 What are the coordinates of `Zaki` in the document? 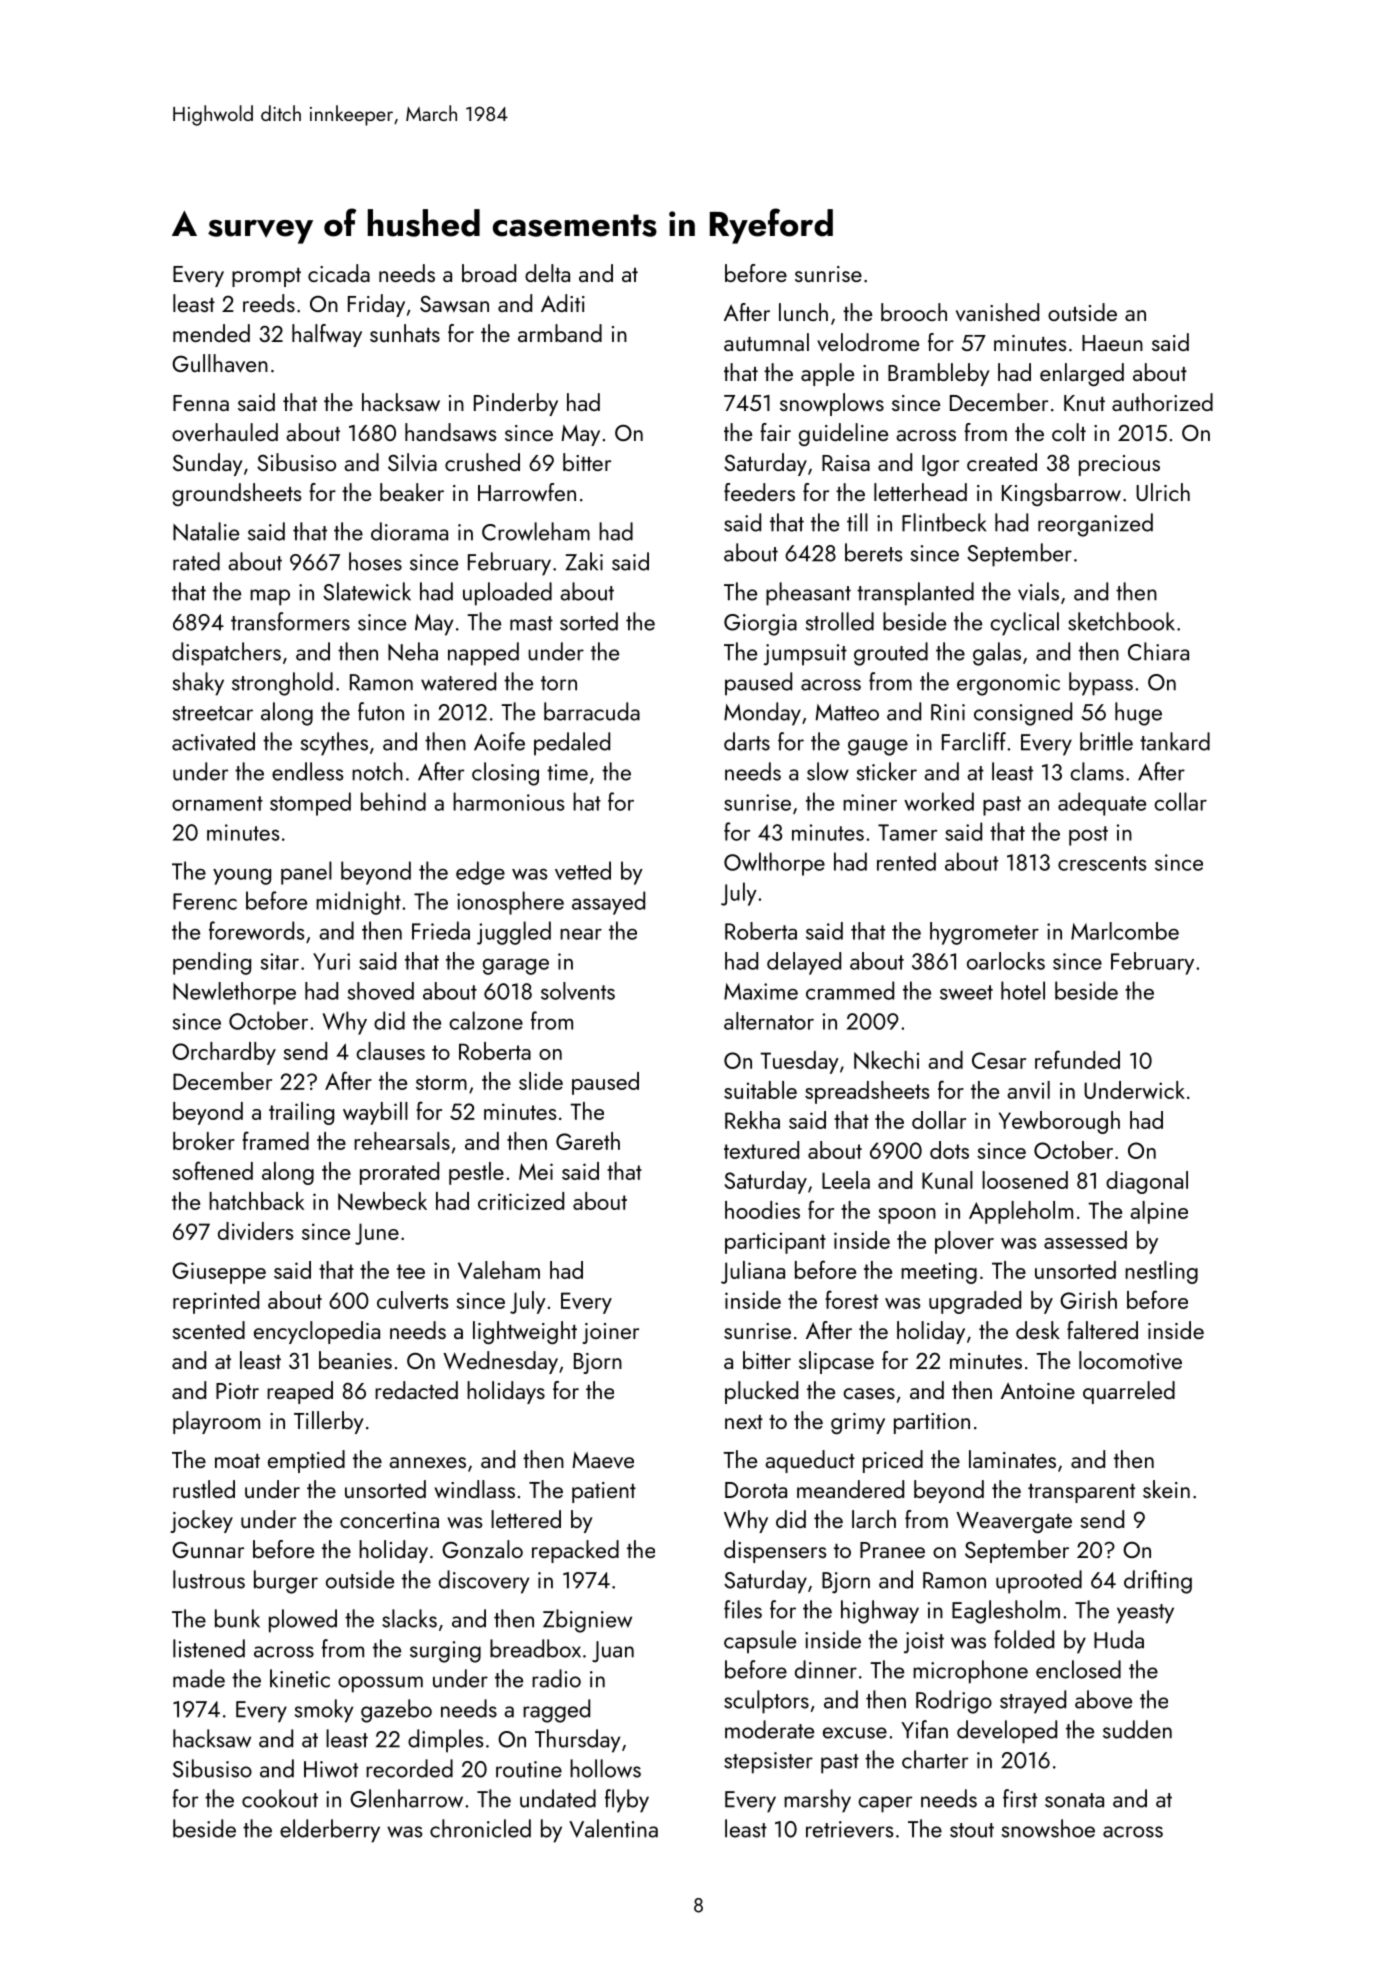 It's located at (584, 561).
